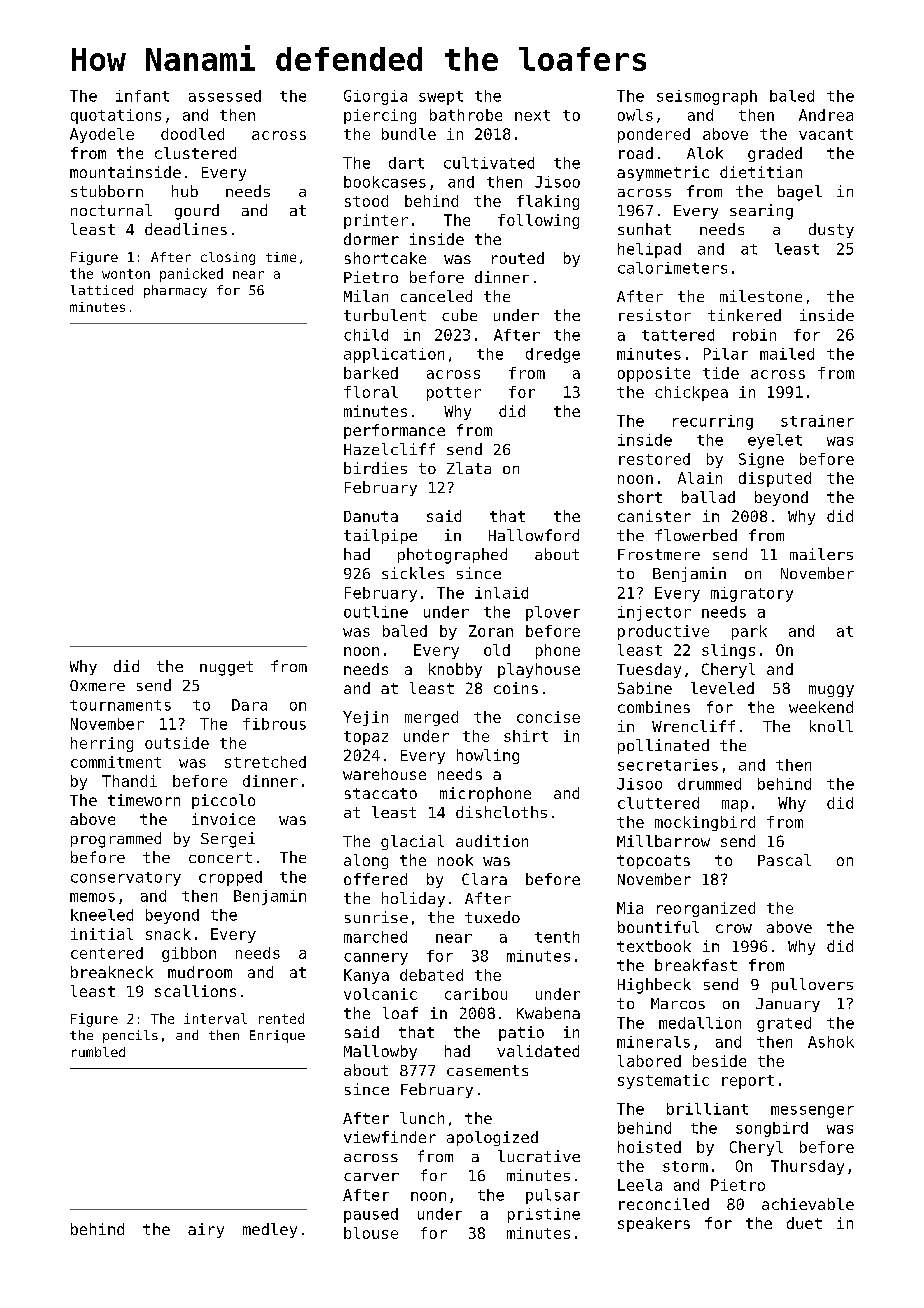  Describe the element at coordinates (409, 134) in the screenshot. I see `bundle` at that location.
